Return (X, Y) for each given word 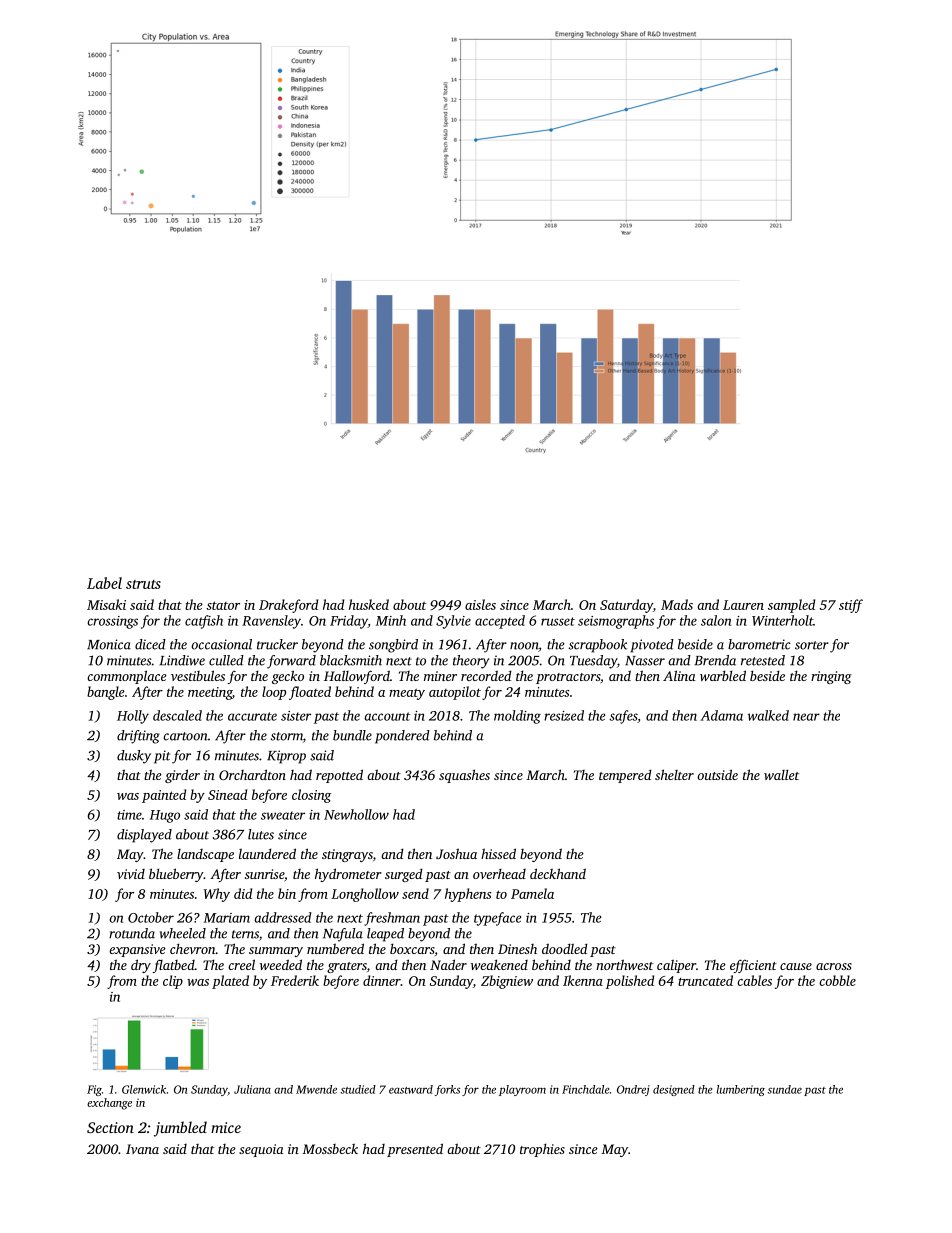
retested (763, 660)
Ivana (142, 1149)
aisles (480, 604)
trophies (542, 1150)
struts (143, 584)
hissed (498, 853)
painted (164, 796)
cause (796, 966)
